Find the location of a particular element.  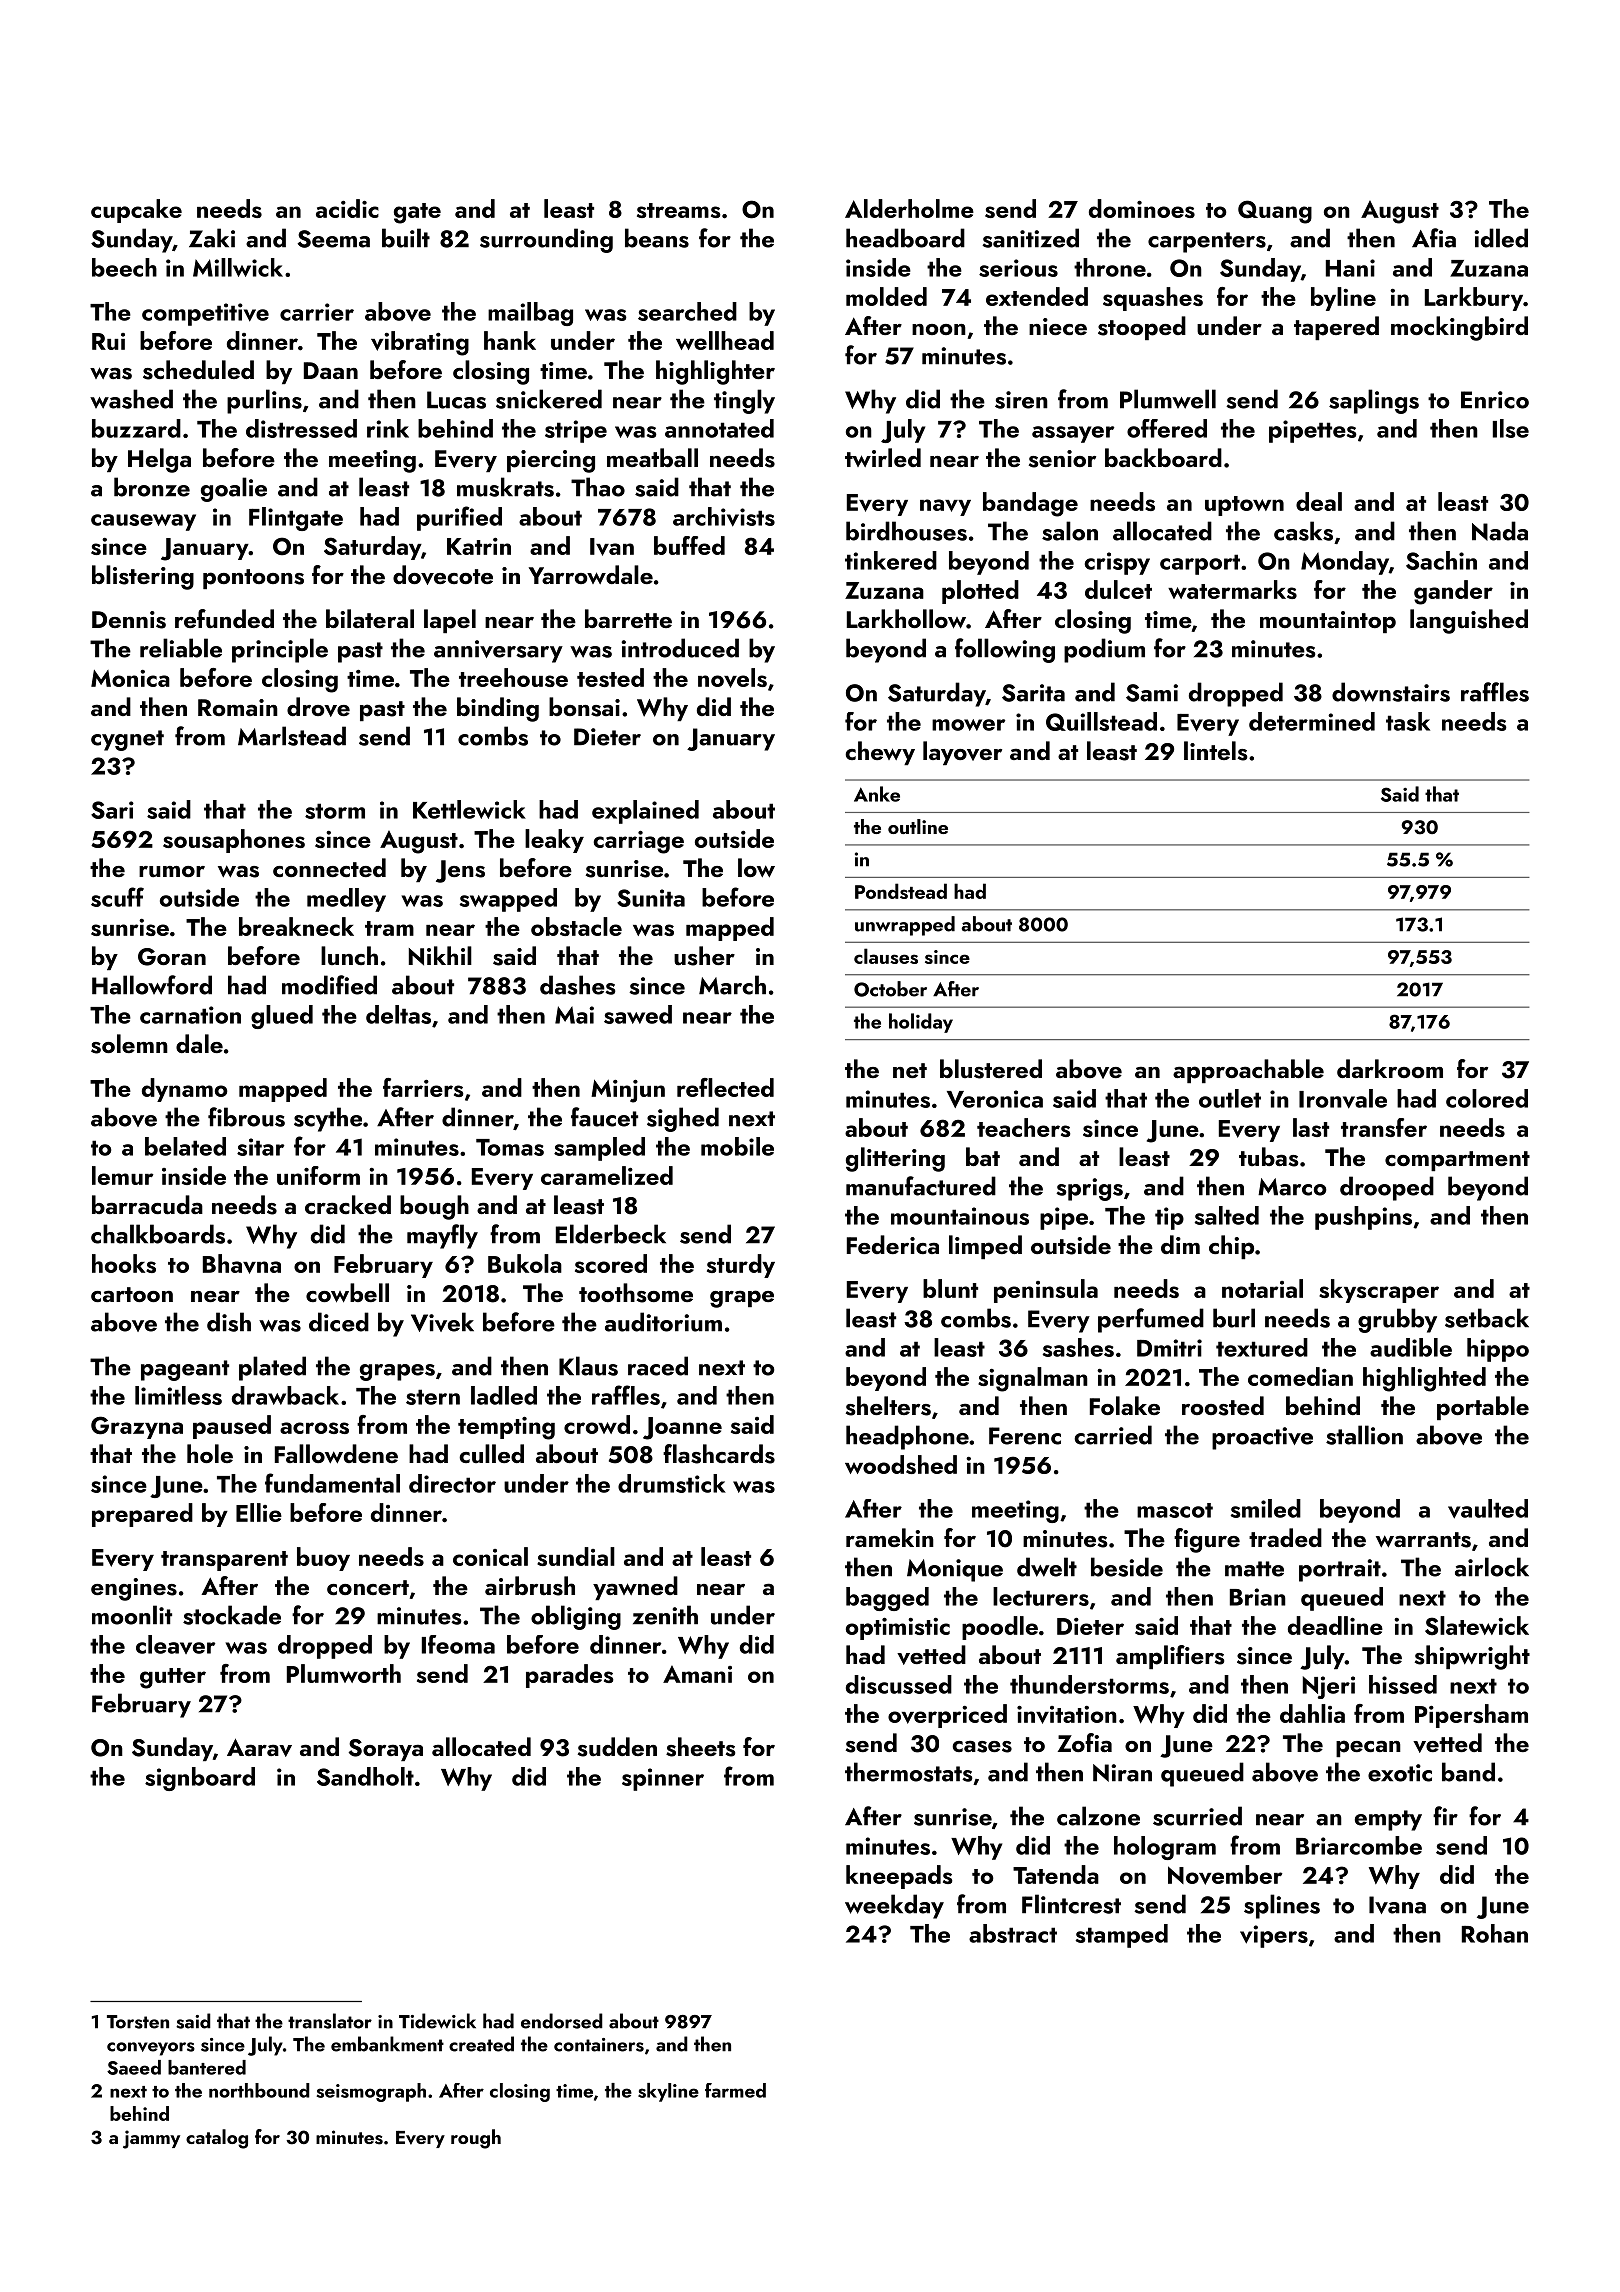

blustered is located at coordinates (991, 1069).
